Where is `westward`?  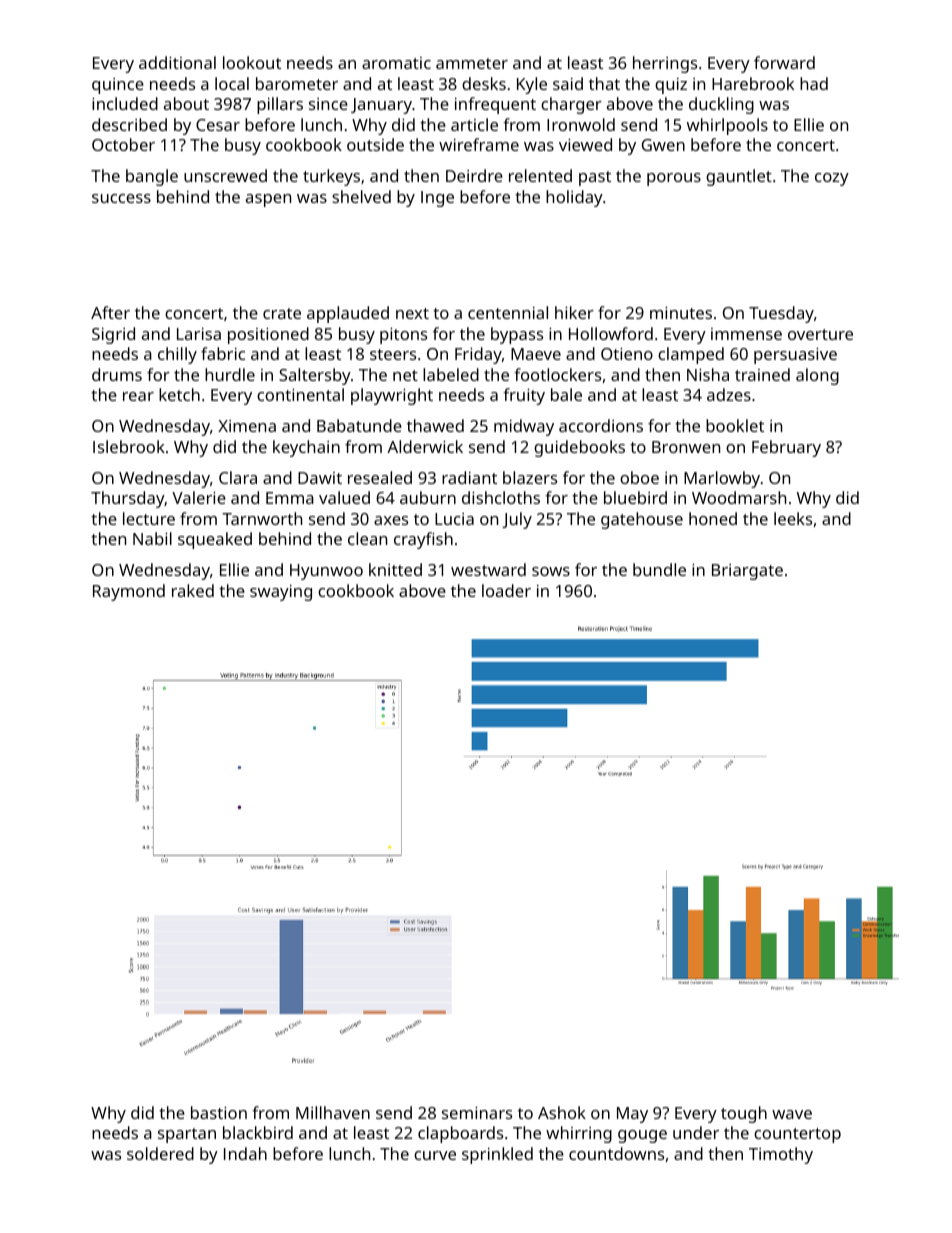
westward is located at coordinates (488, 569).
